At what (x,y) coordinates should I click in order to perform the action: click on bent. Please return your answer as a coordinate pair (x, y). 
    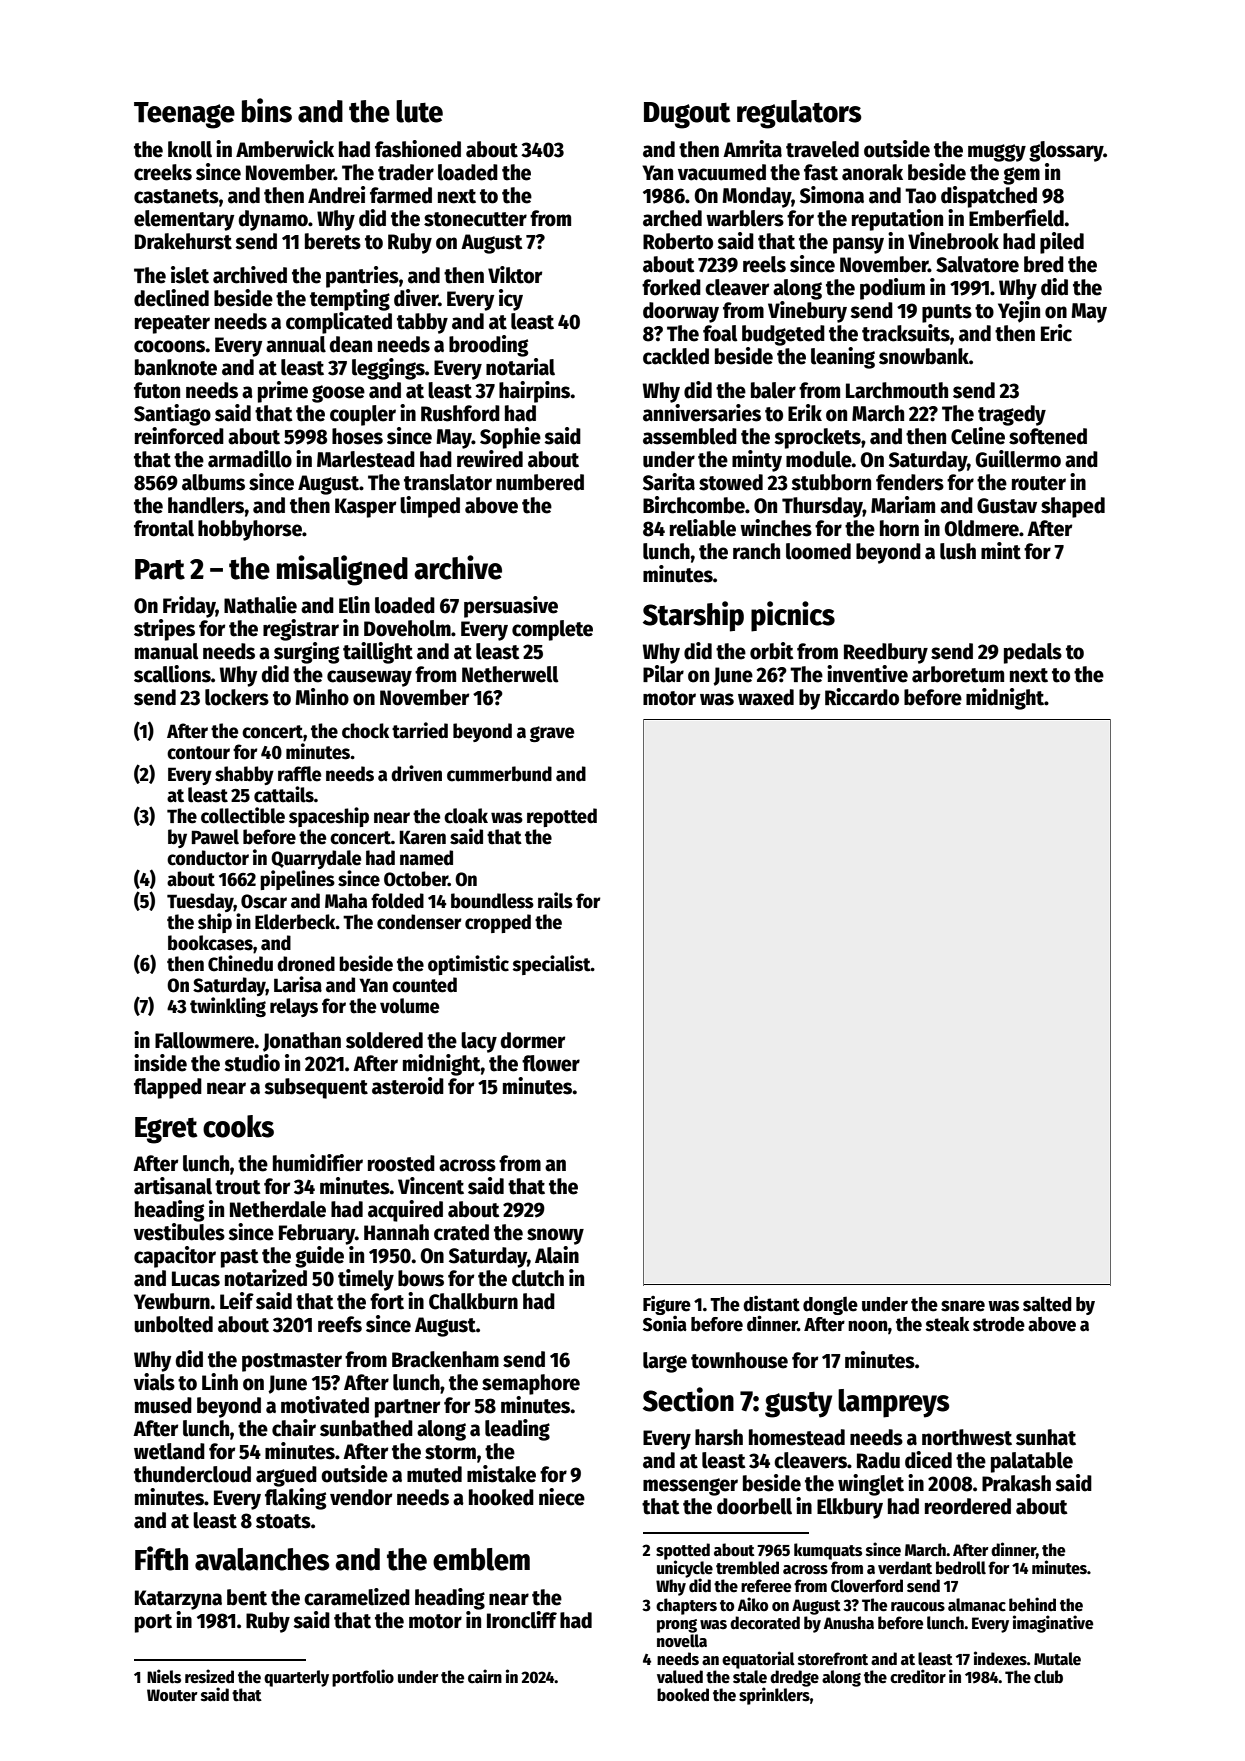
    Looking at the image, I should click on (247, 1597).
